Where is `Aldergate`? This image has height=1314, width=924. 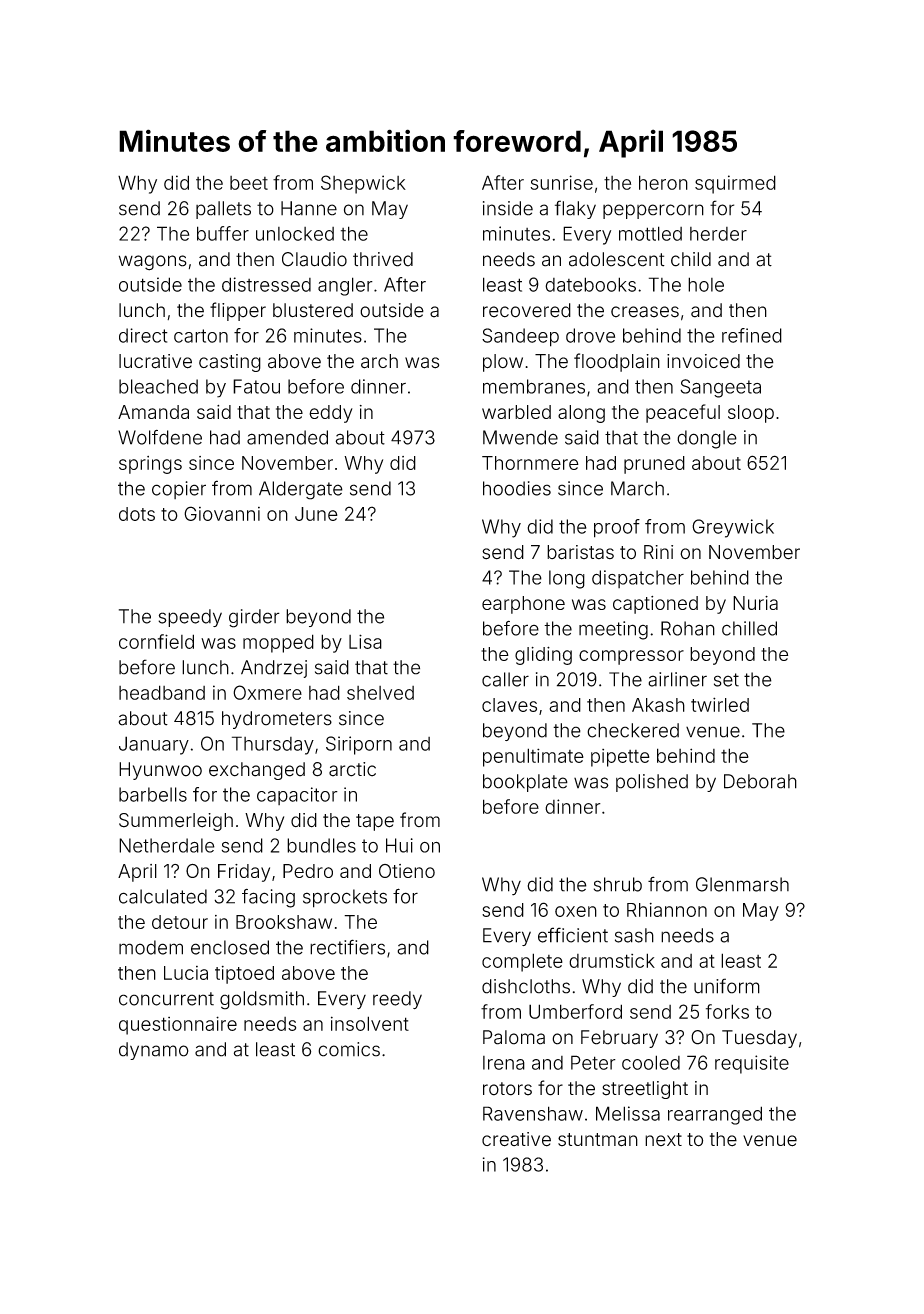
Aldergate is located at coordinates (301, 490).
